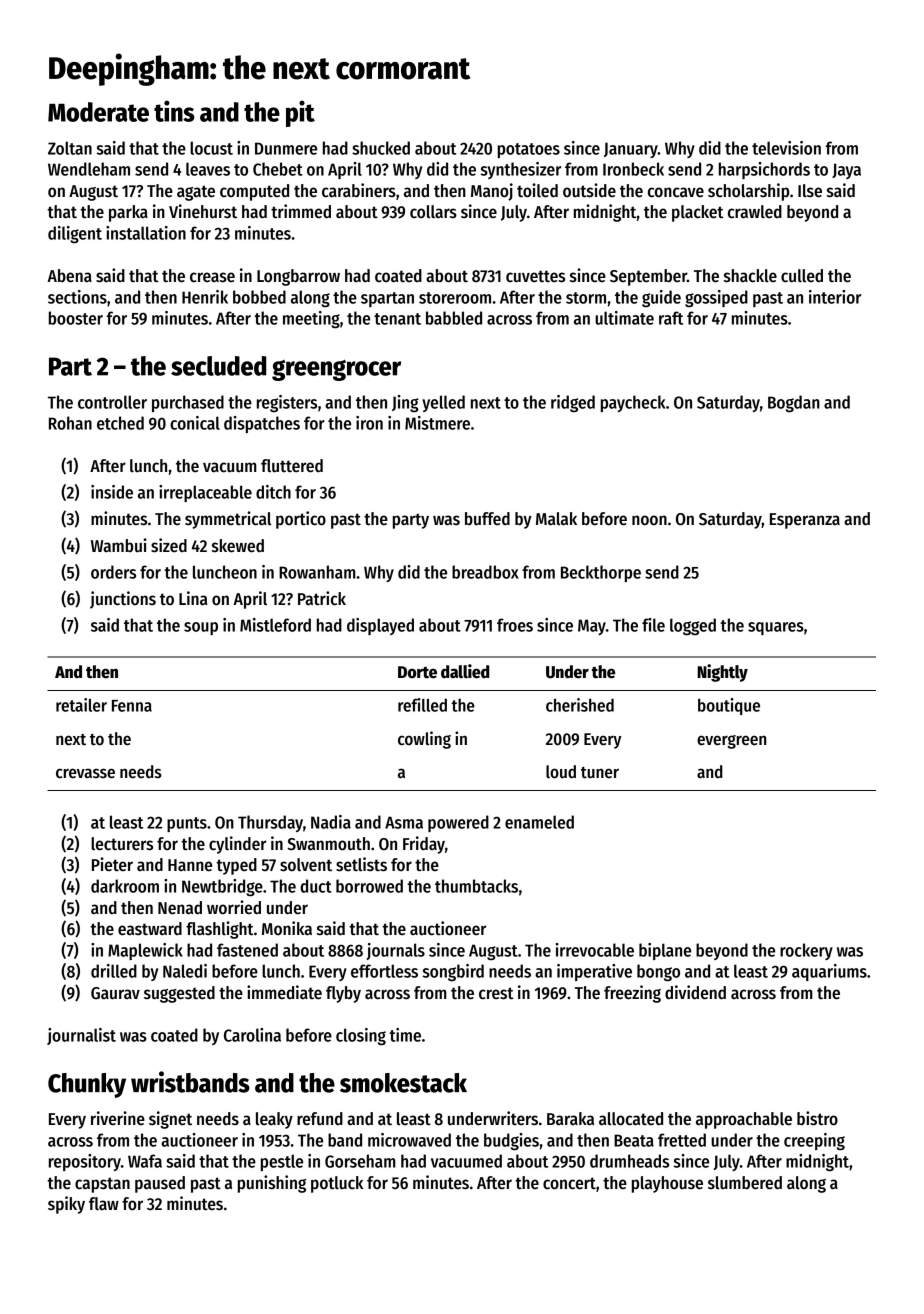 This page has height=1314, width=924. Describe the element at coordinates (104, 1204) in the page. I see `flaw` at that location.
